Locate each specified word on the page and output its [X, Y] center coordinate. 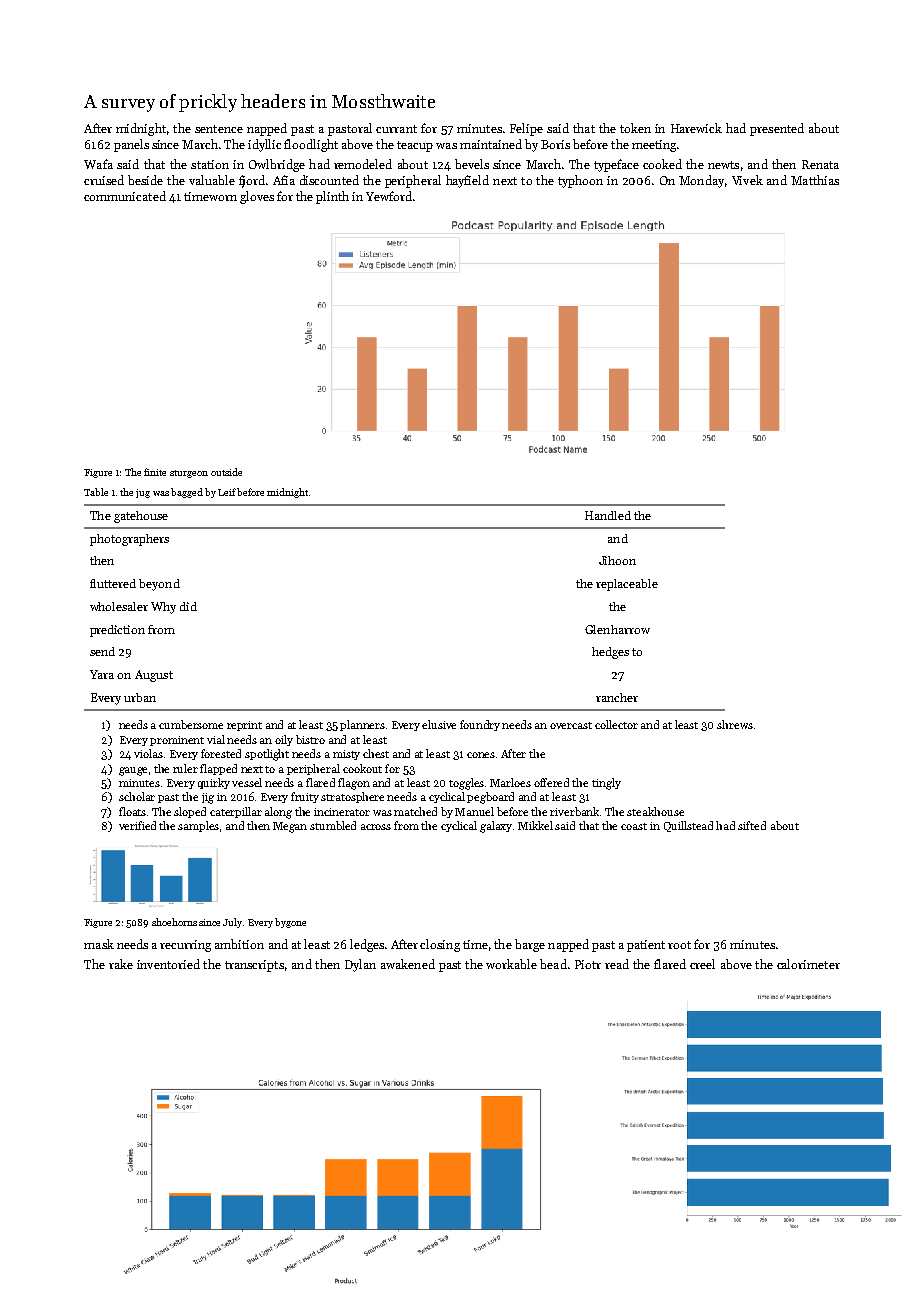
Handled [608, 515]
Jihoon [617, 560]
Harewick [696, 128]
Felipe [526, 129]
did [188, 606]
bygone [290, 923]
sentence [219, 129]
